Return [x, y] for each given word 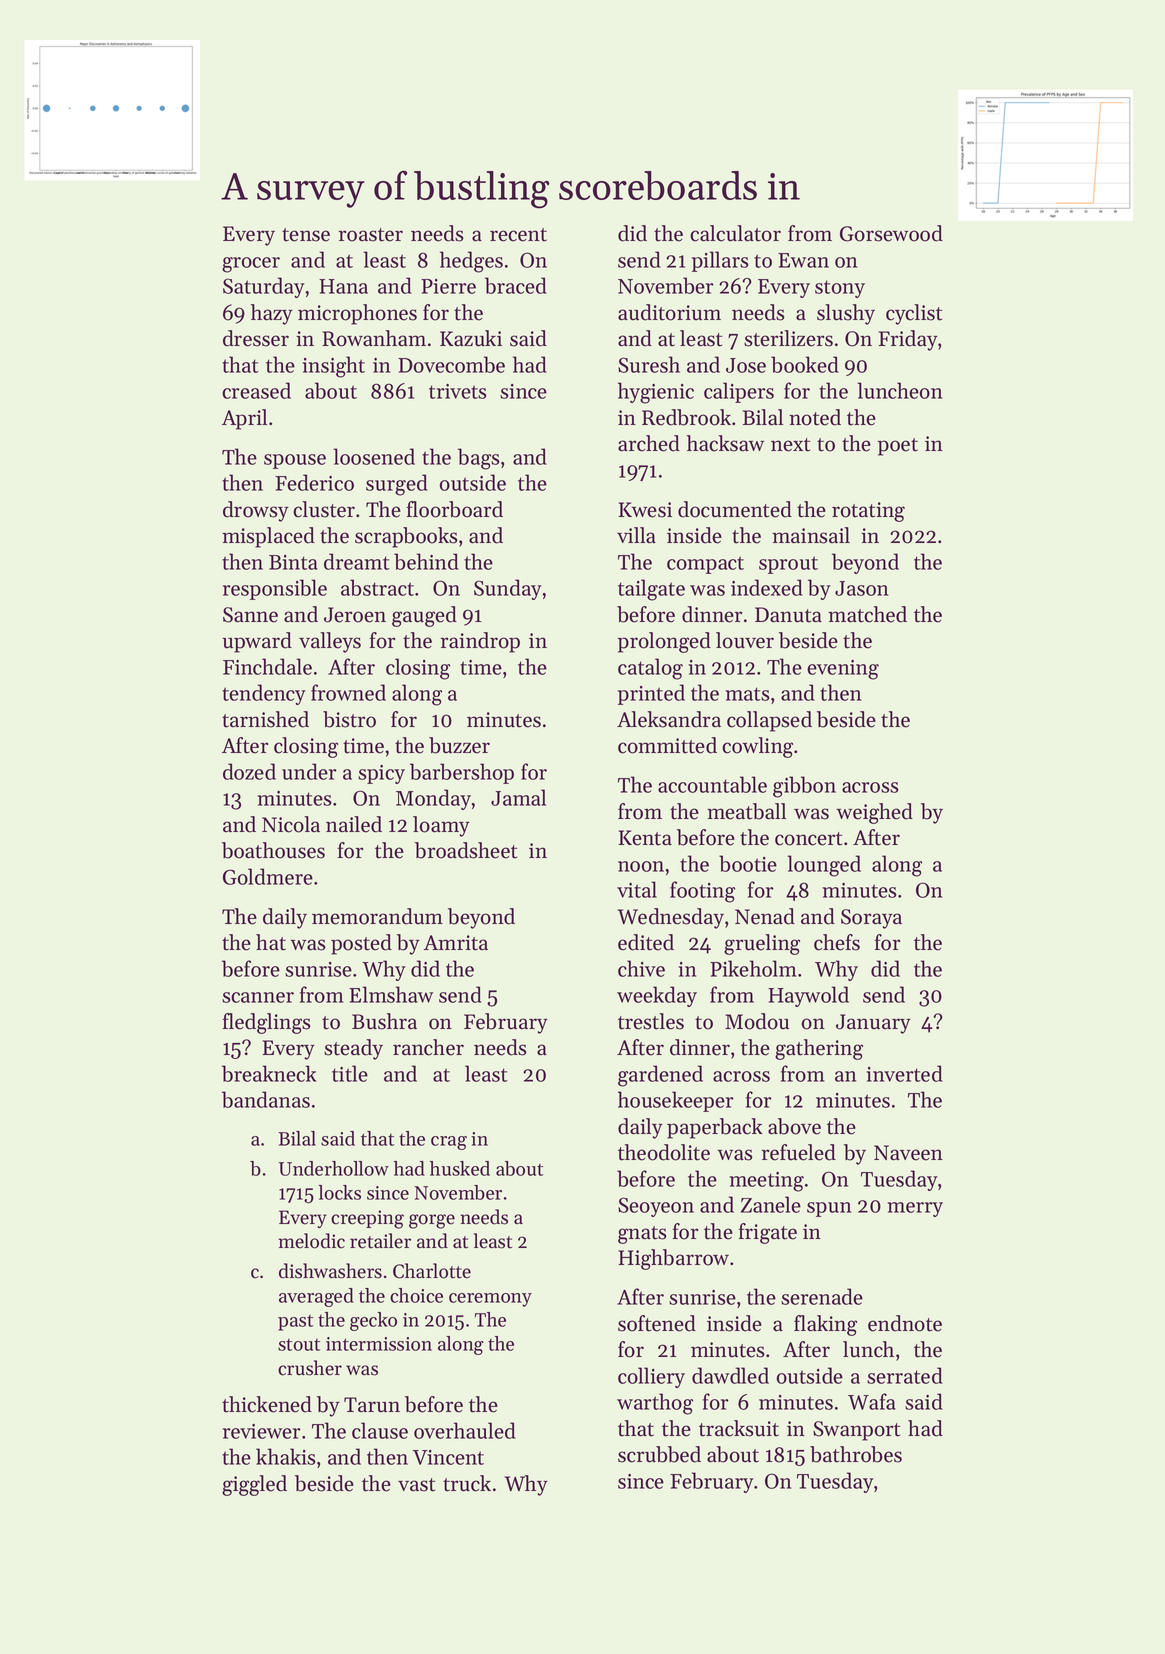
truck [467, 1483]
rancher [428, 1047]
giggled [254, 1485]
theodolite [664, 1152]
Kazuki [471, 338]
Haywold [808, 996]
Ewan [803, 260]
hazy [272, 314]
